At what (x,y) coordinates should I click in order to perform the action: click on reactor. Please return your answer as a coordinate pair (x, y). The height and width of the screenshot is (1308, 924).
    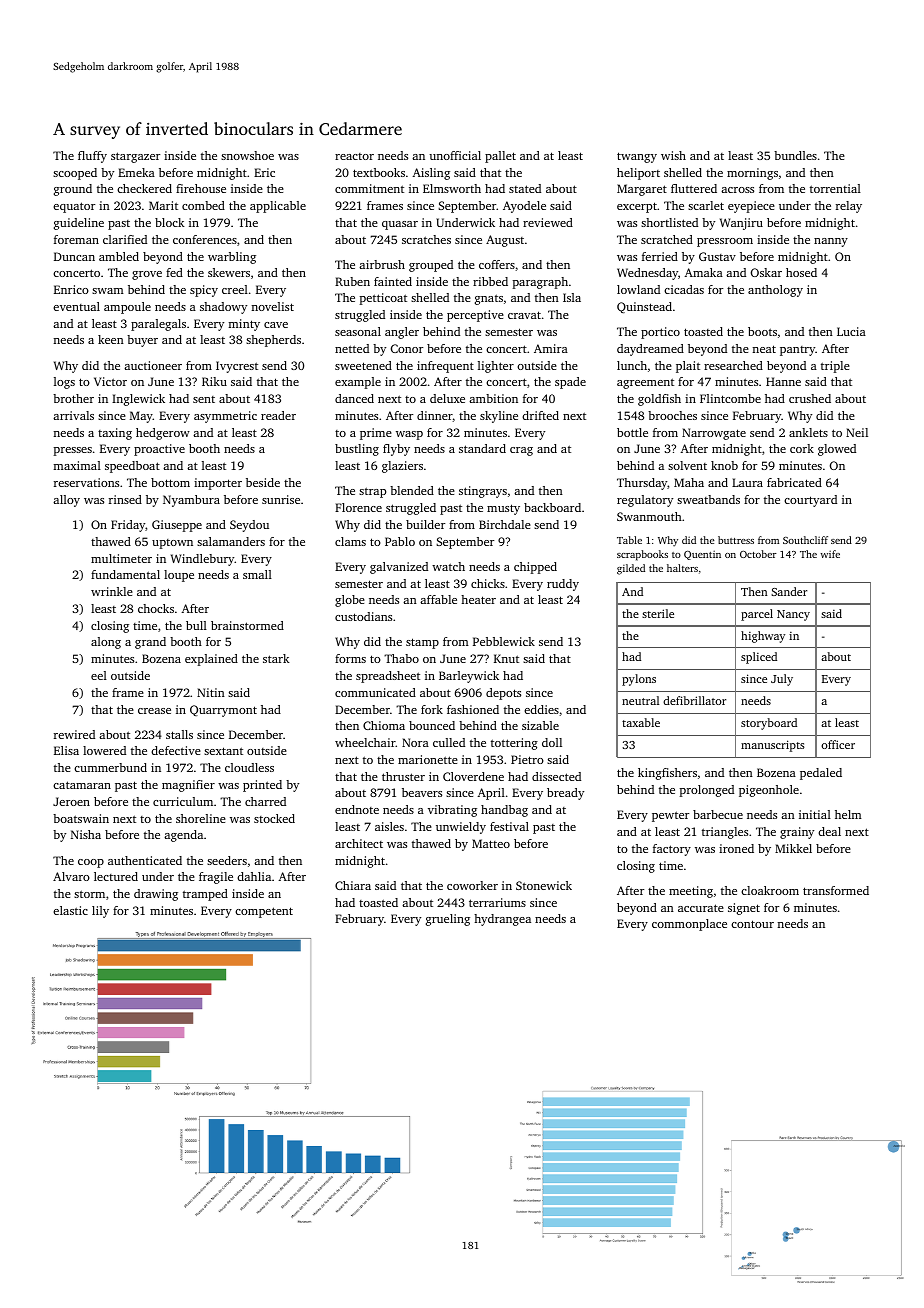
    Looking at the image, I should click on (354, 156).
